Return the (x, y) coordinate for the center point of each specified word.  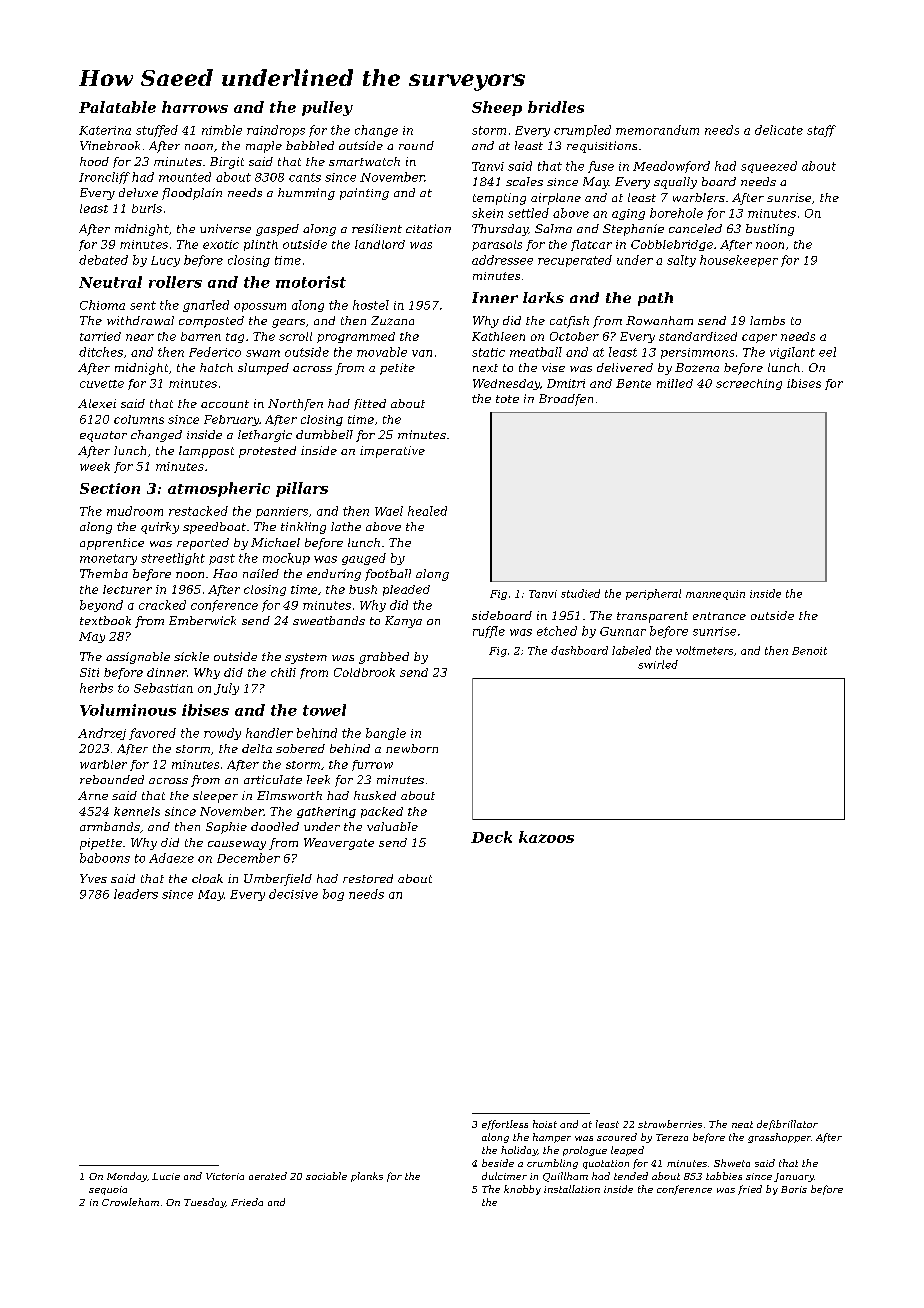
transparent (652, 617)
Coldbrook (364, 672)
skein (487, 213)
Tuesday (204, 1203)
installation (572, 1189)
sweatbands (329, 620)
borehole (676, 213)
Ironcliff (104, 178)
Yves (93, 878)
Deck (491, 837)
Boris (794, 1189)
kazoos (546, 837)
